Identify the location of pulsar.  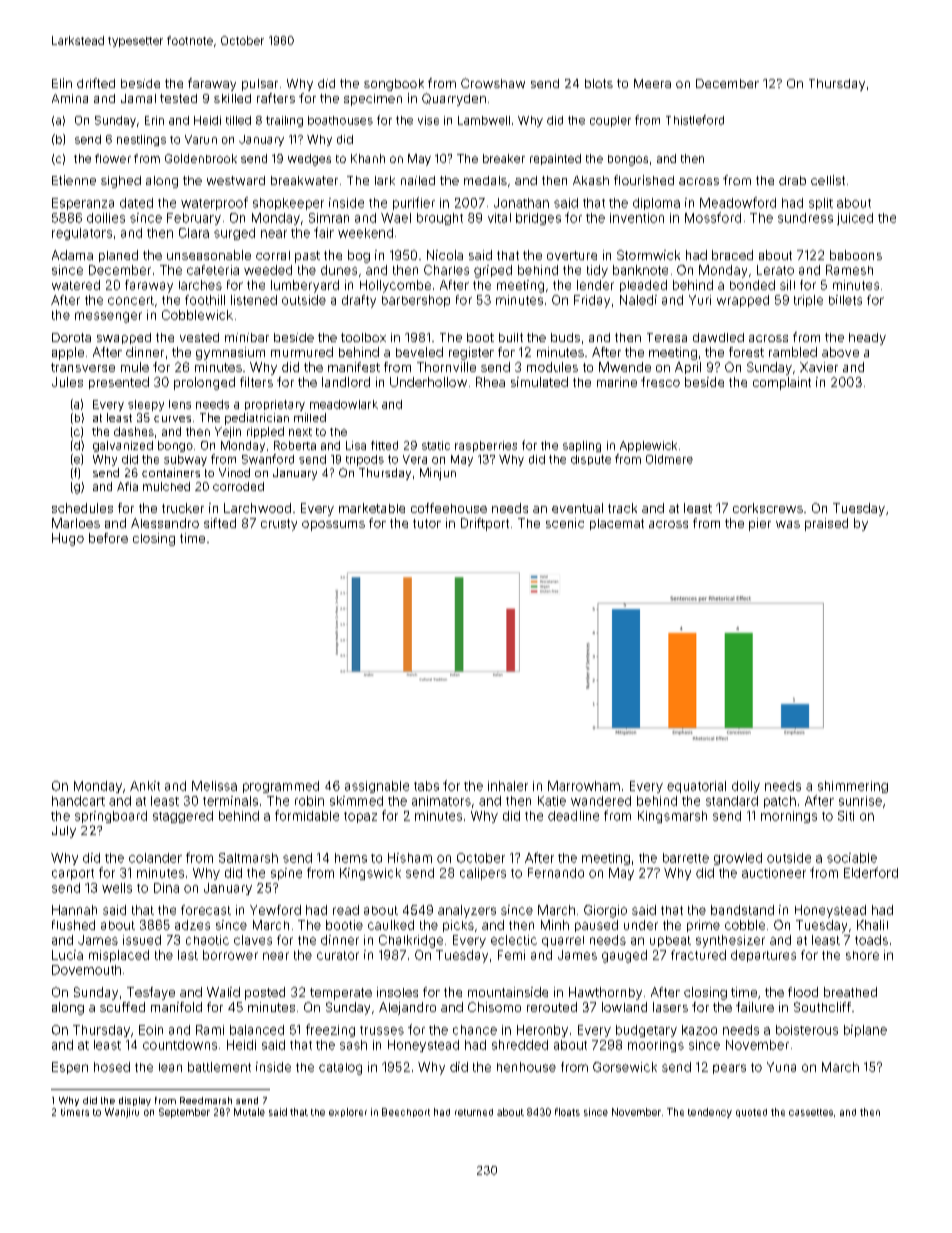
(260, 85).
